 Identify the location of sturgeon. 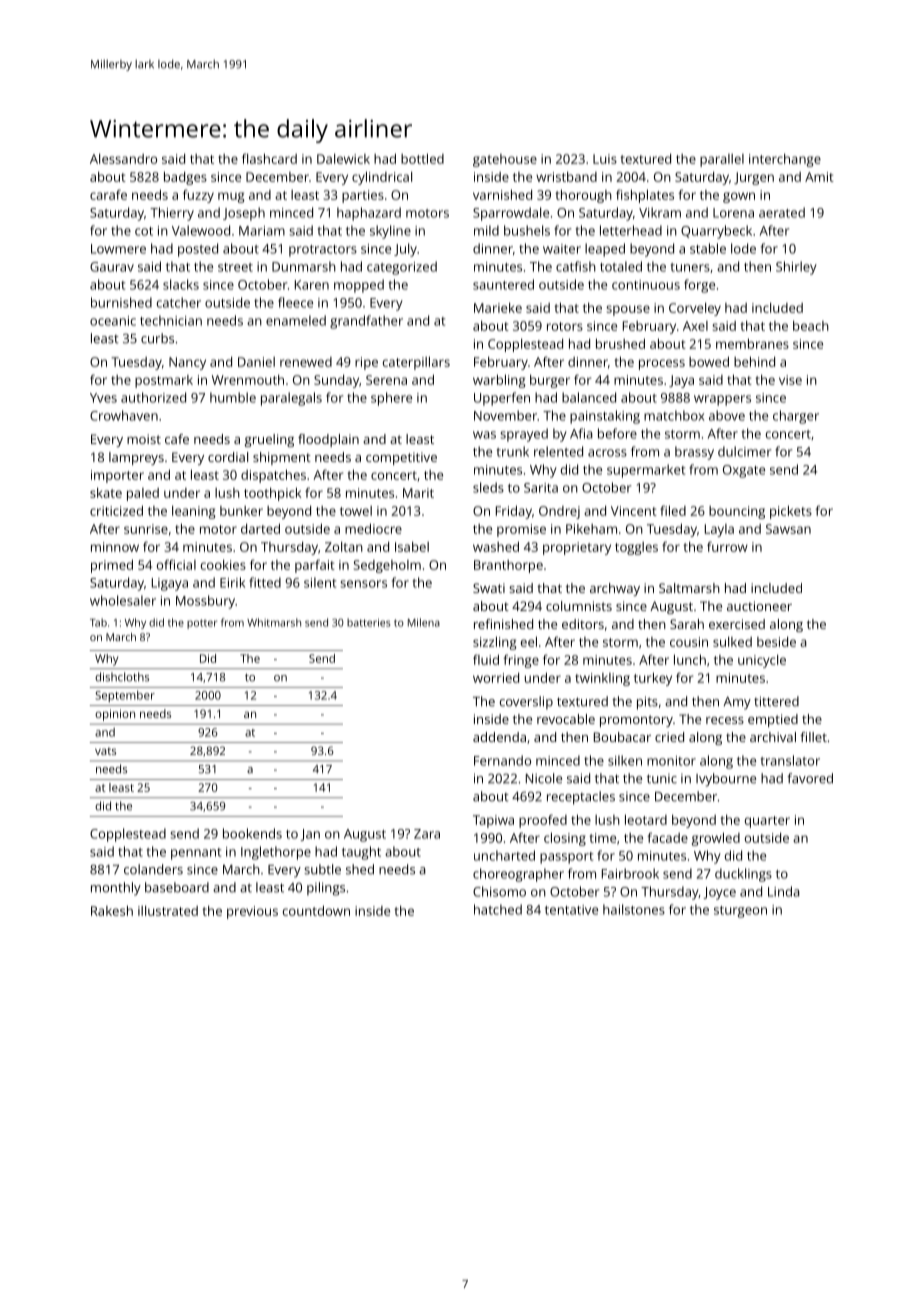
(740, 912).
